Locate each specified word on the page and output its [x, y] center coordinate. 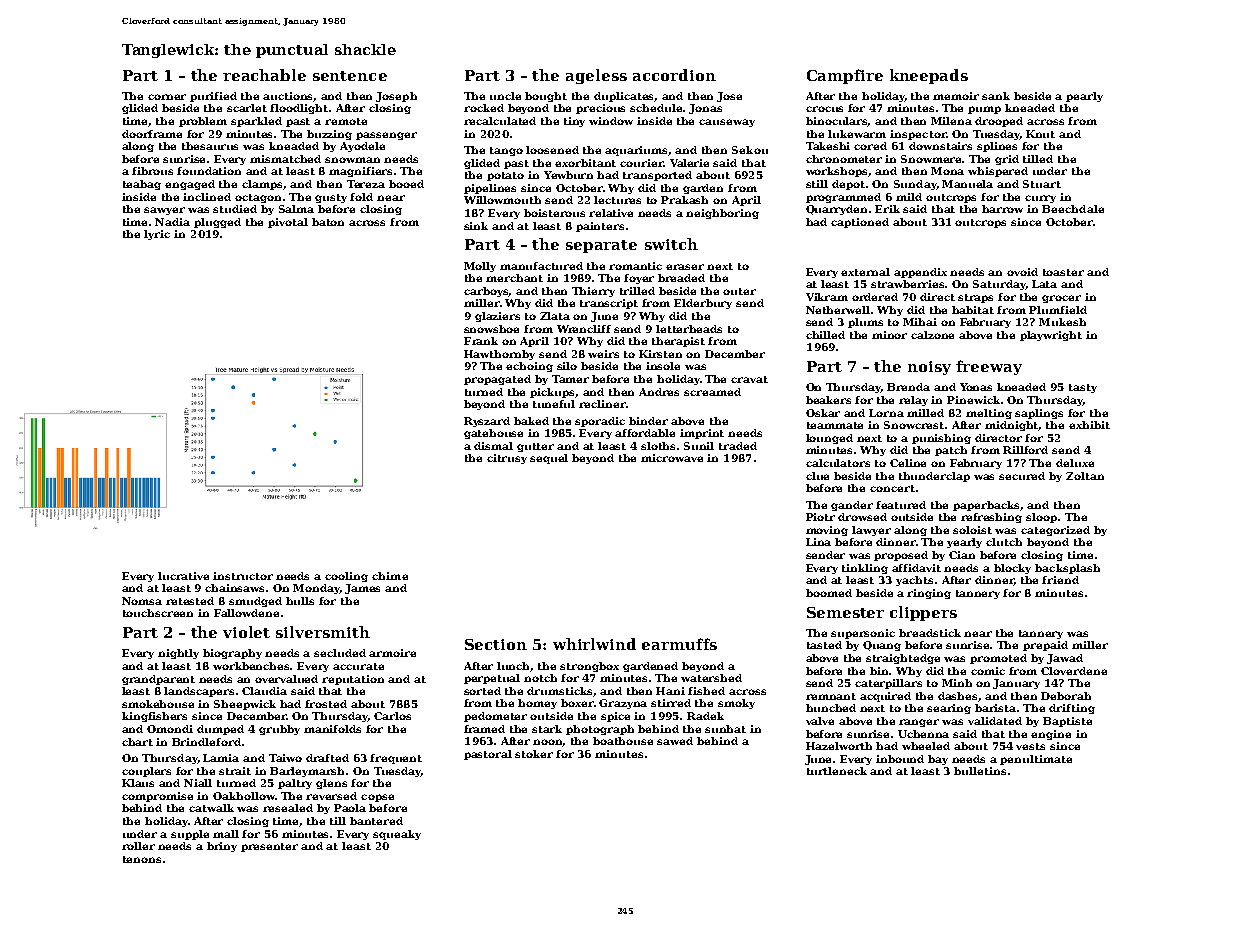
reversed [331, 796]
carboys [486, 292]
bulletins [980, 771]
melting [989, 414]
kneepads [929, 76]
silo [567, 366]
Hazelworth [839, 746]
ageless [596, 76]
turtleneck [837, 771]
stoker [534, 754]
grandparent [158, 680]
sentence [350, 76]
